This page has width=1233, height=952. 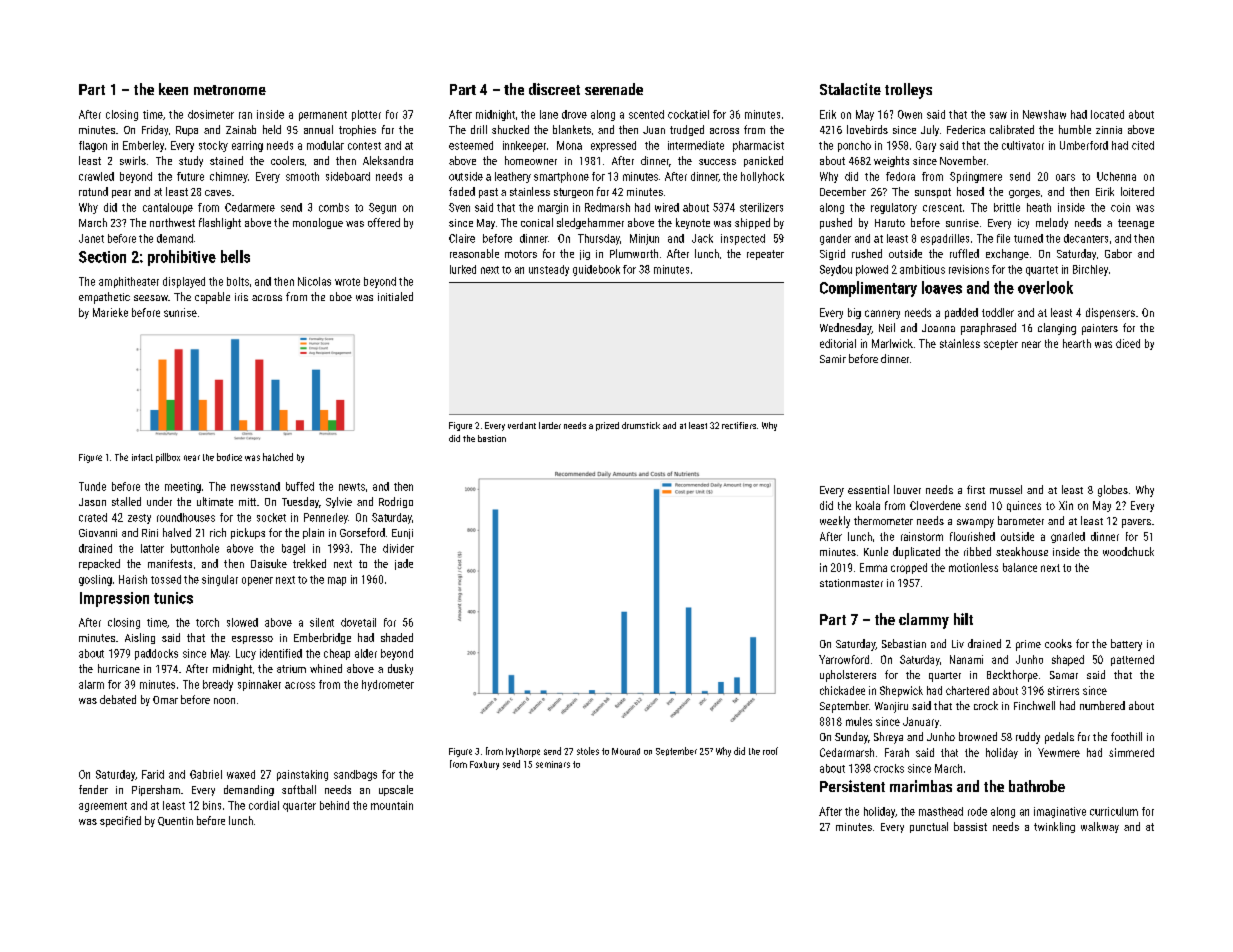 What do you see at coordinates (935, 505) in the page?
I see `Cloverdene` at bounding box center [935, 505].
